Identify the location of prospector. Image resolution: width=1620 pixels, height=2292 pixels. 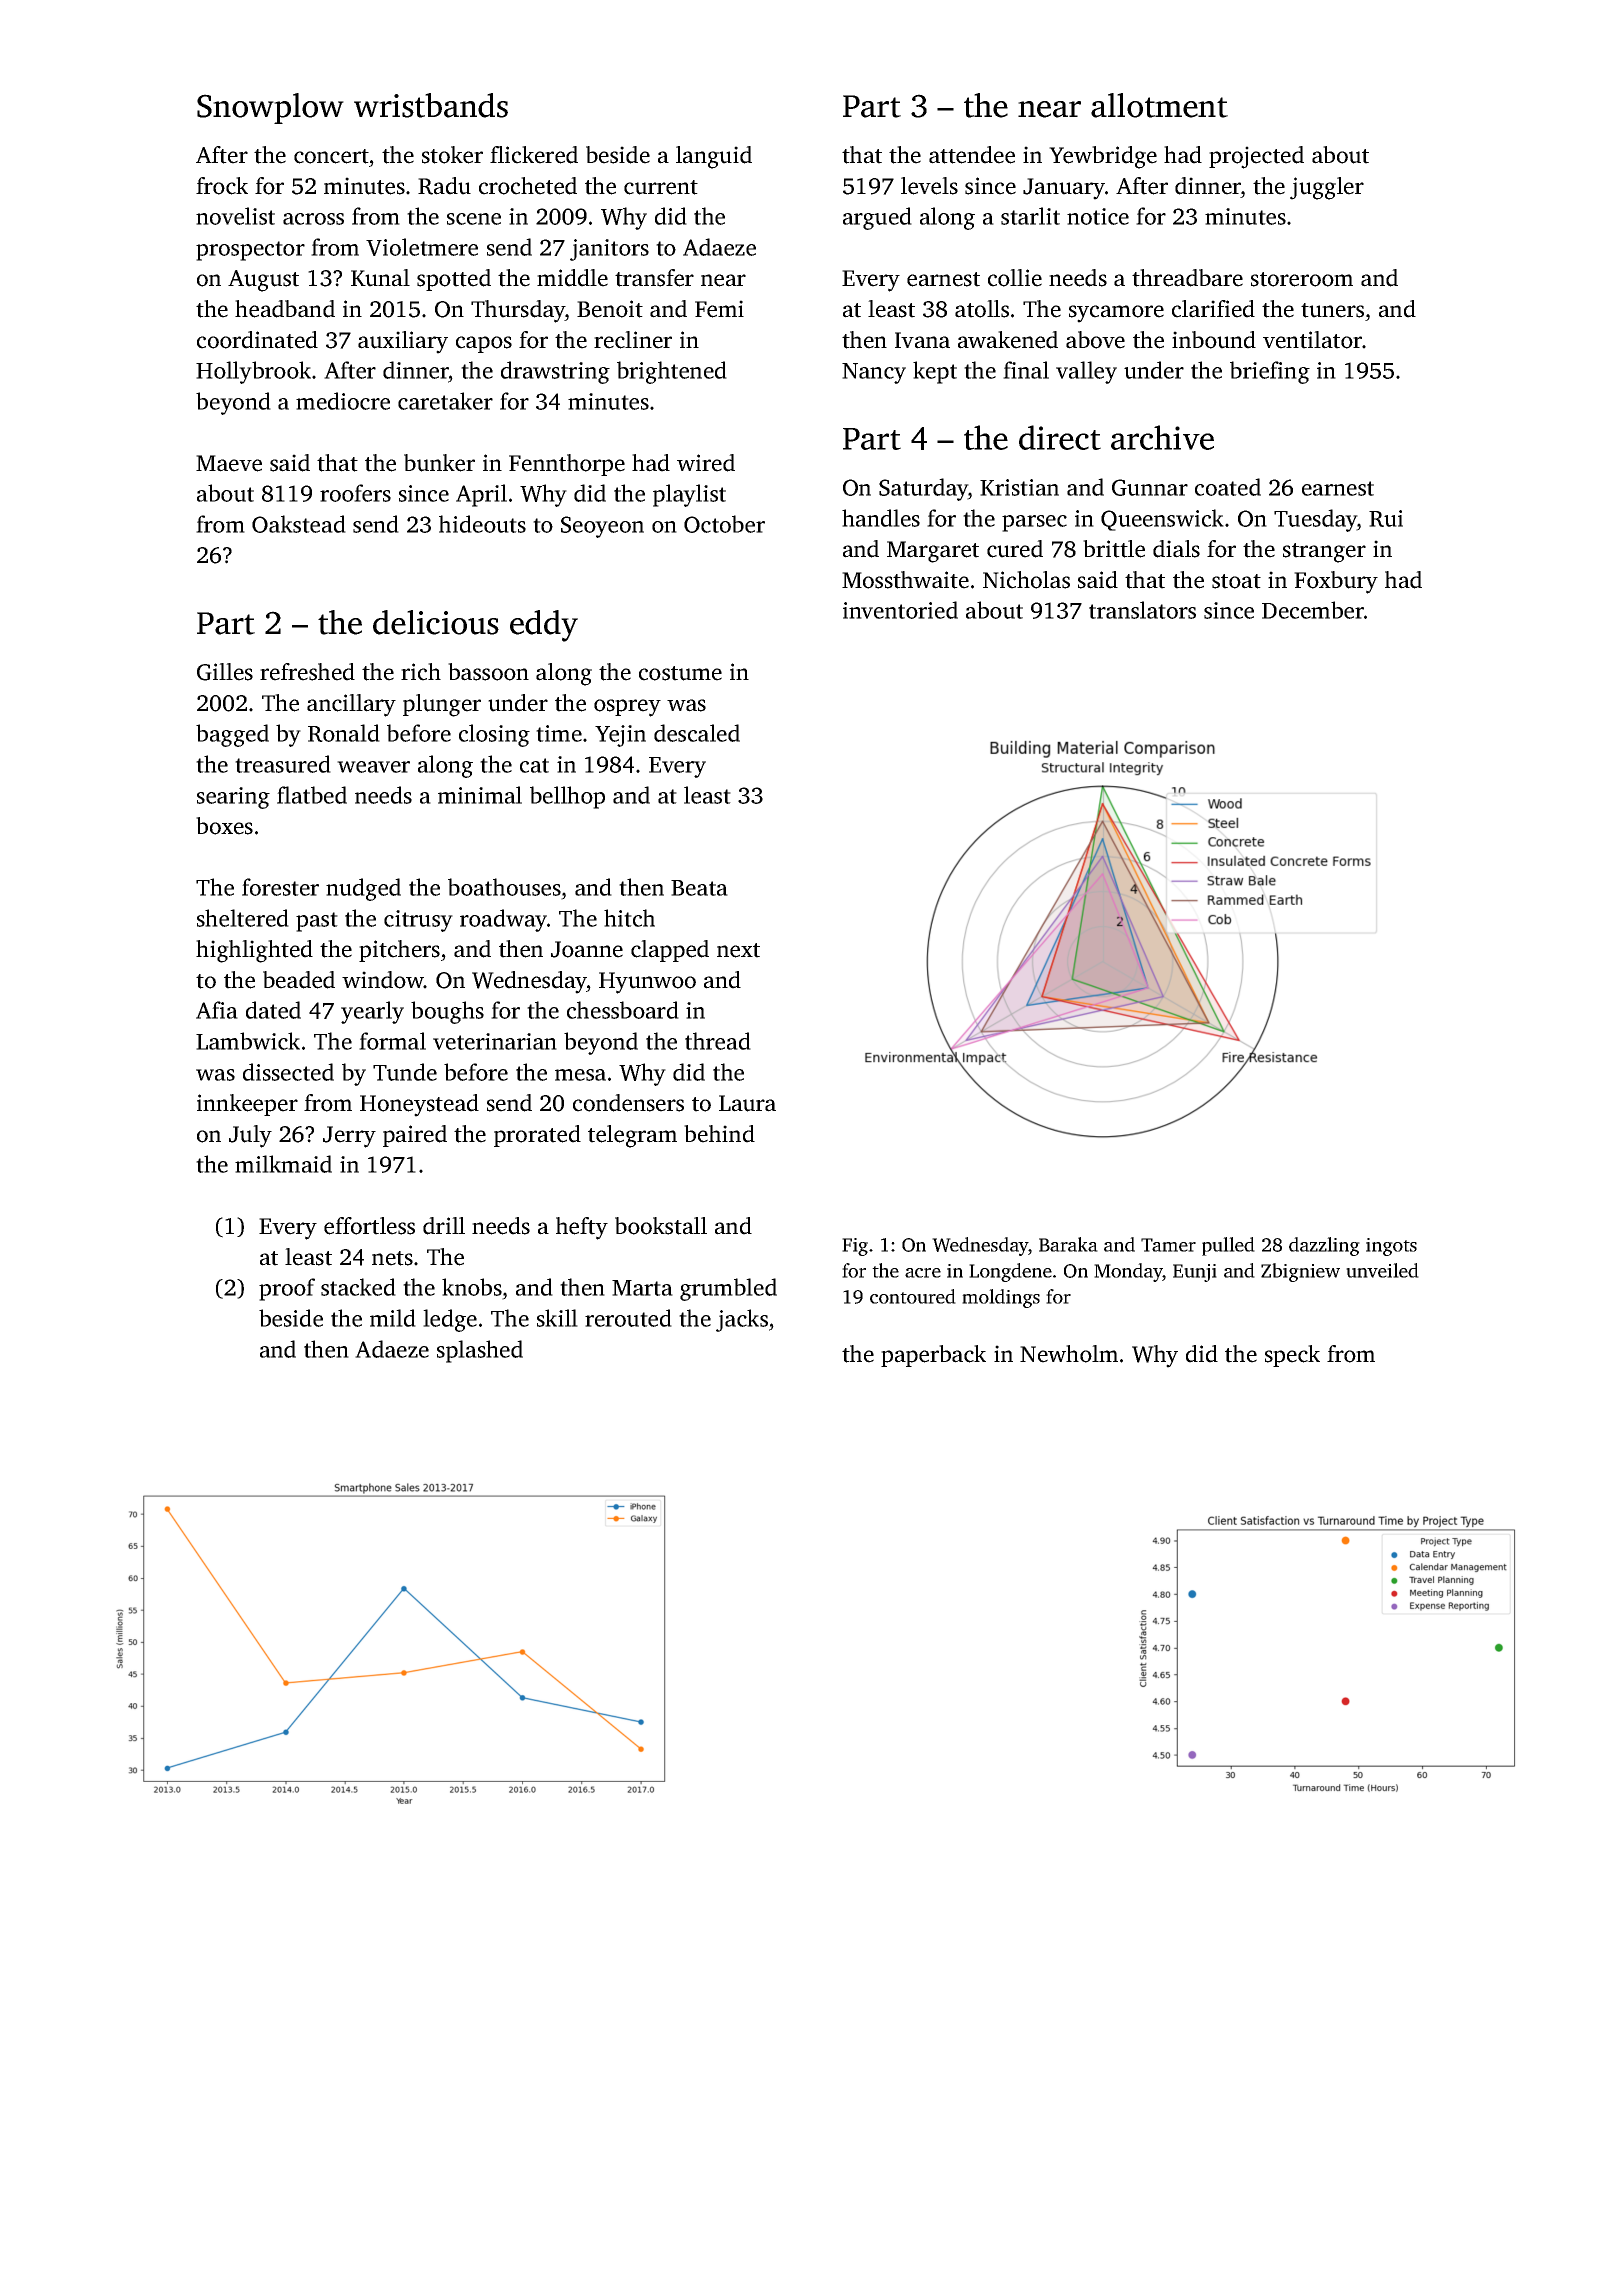
(250, 251).
